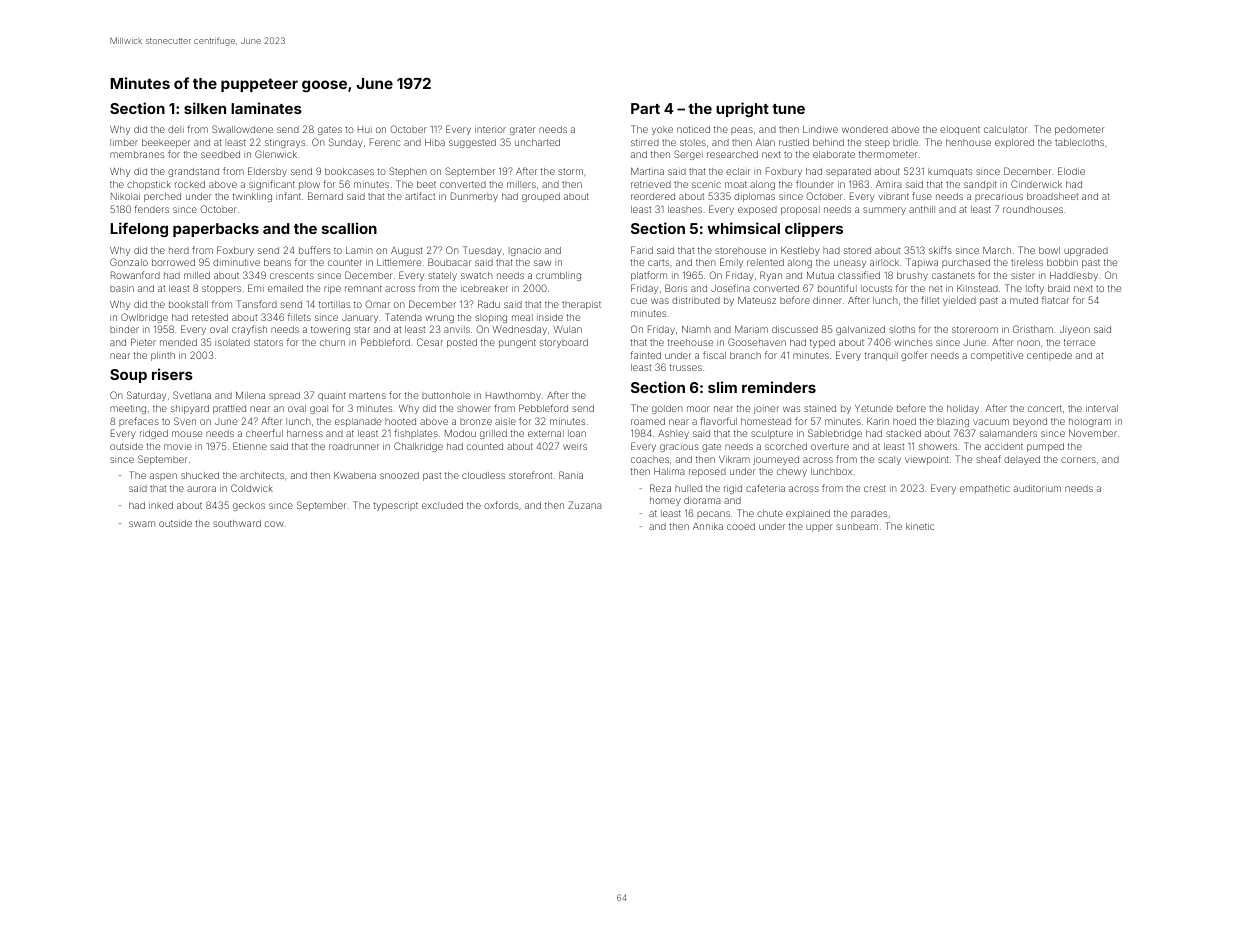 This screenshot has width=1233, height=952. I want to click on fainted, so click(645, 355).
